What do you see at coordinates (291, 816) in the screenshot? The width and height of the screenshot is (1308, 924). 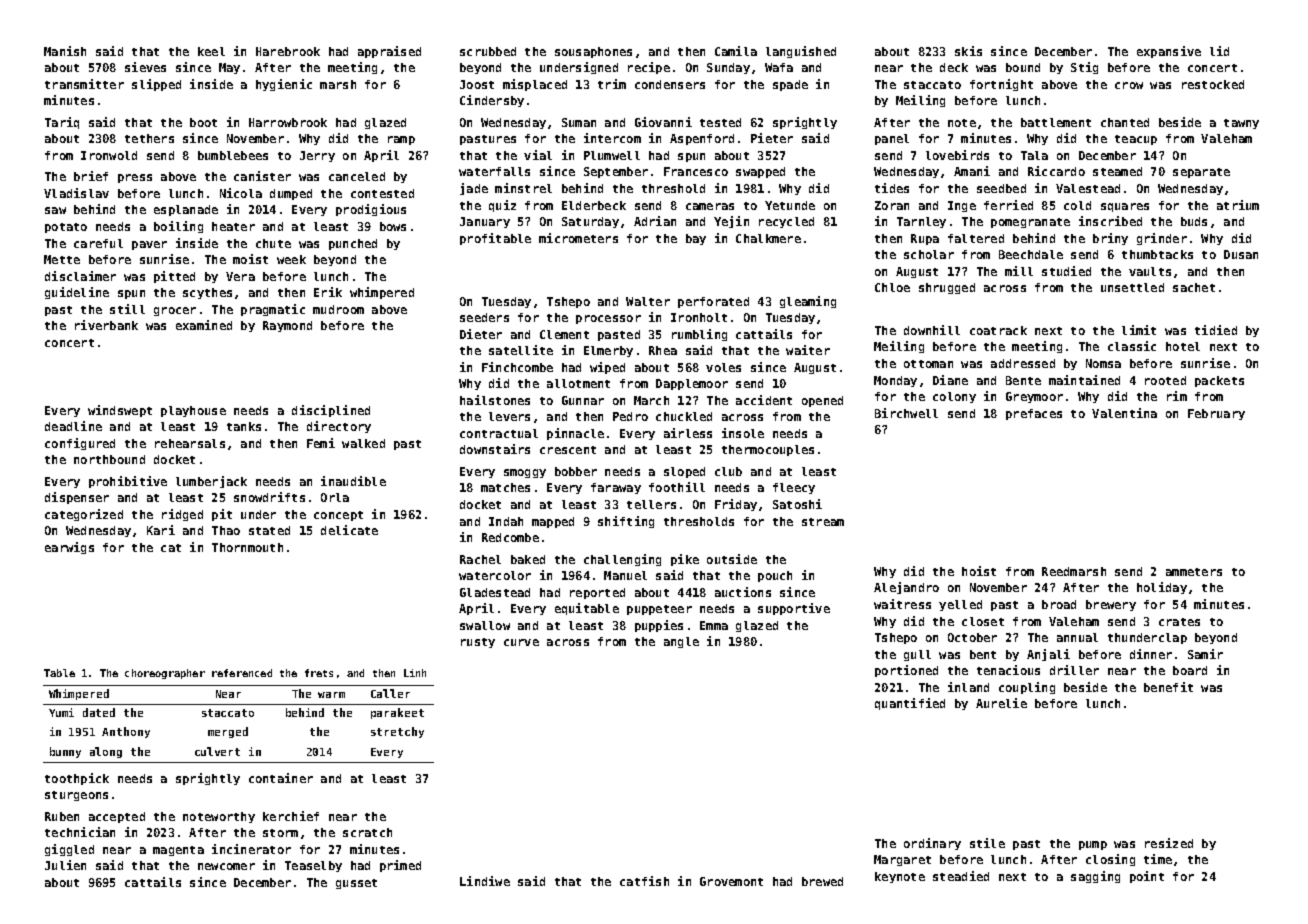 I see `kerchief` at bounding box center [291, 816].
